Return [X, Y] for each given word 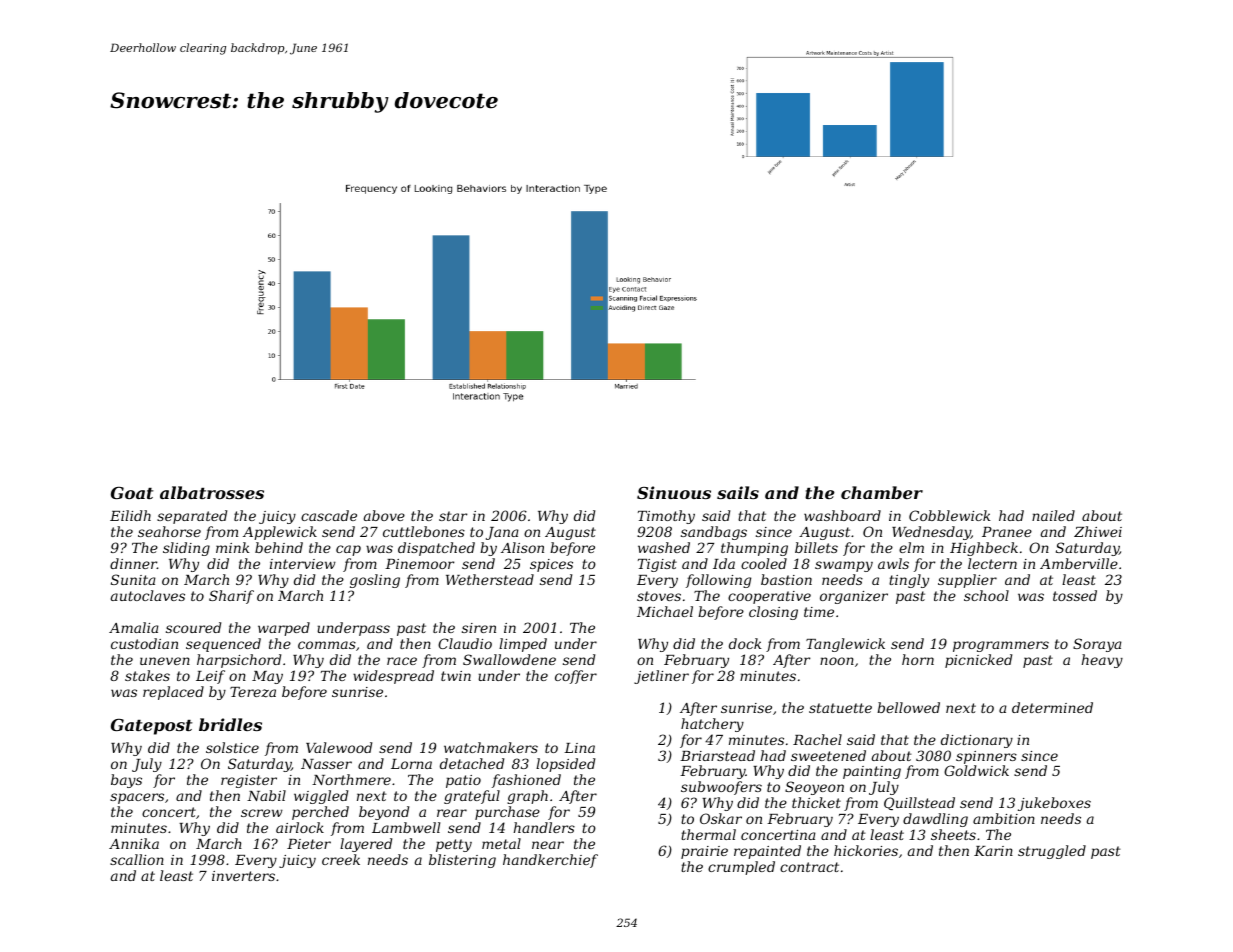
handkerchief [550, 861]
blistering [462, 861]
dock [745, 643]
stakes [147, 675]
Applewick [280, 533]
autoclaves [148, 595]
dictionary [977, 741]
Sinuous [674, 492]
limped [523, 645]
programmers [1001, 646]
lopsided [565, 765]
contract [809, 867]
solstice [232, 747]
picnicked [978, 661]
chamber [882, 492]
